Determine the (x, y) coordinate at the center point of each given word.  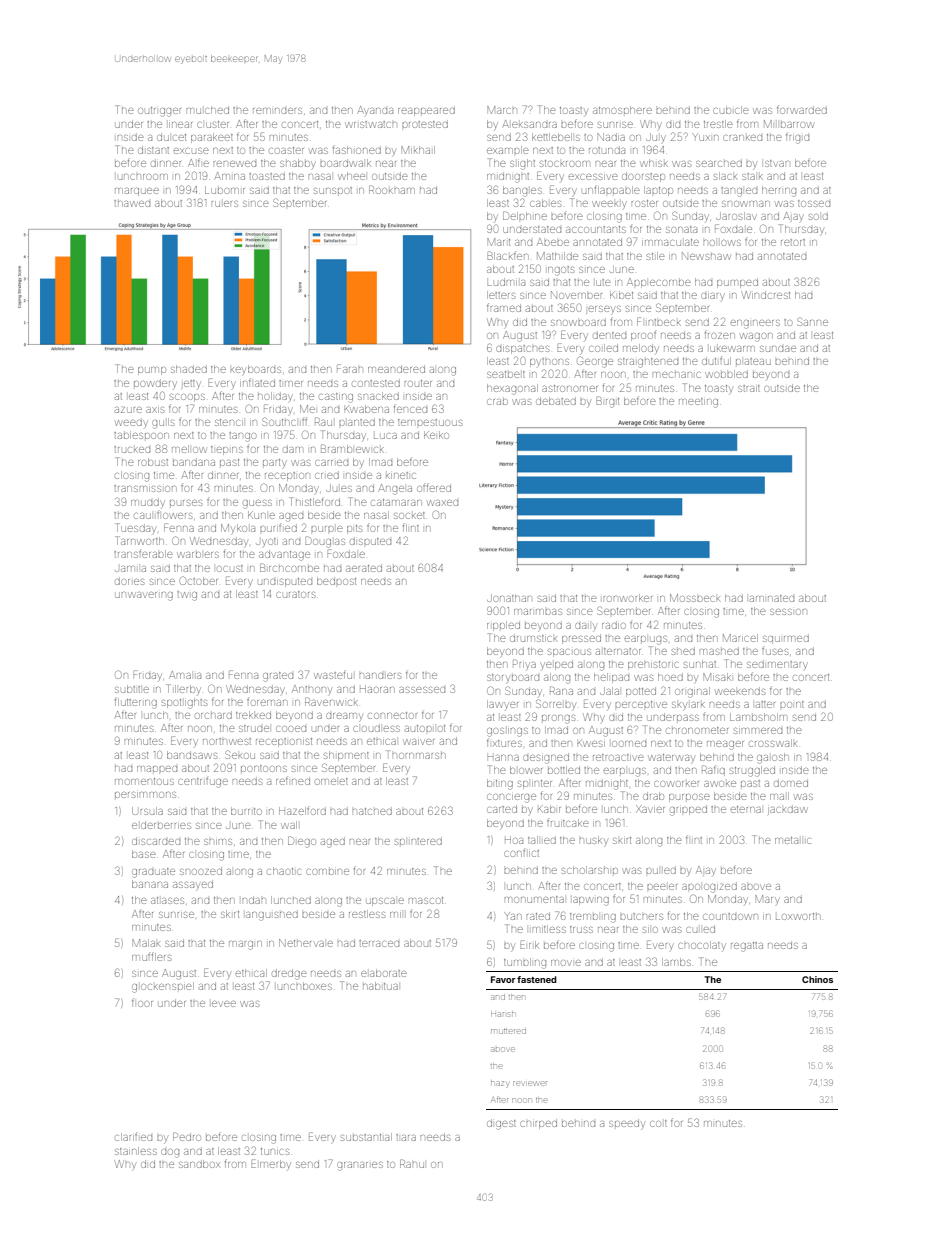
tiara (406, 1137)
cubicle (731, 110)
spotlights (184, 703)
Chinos (817, 979)
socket (409, 515)
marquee (137, 191)
